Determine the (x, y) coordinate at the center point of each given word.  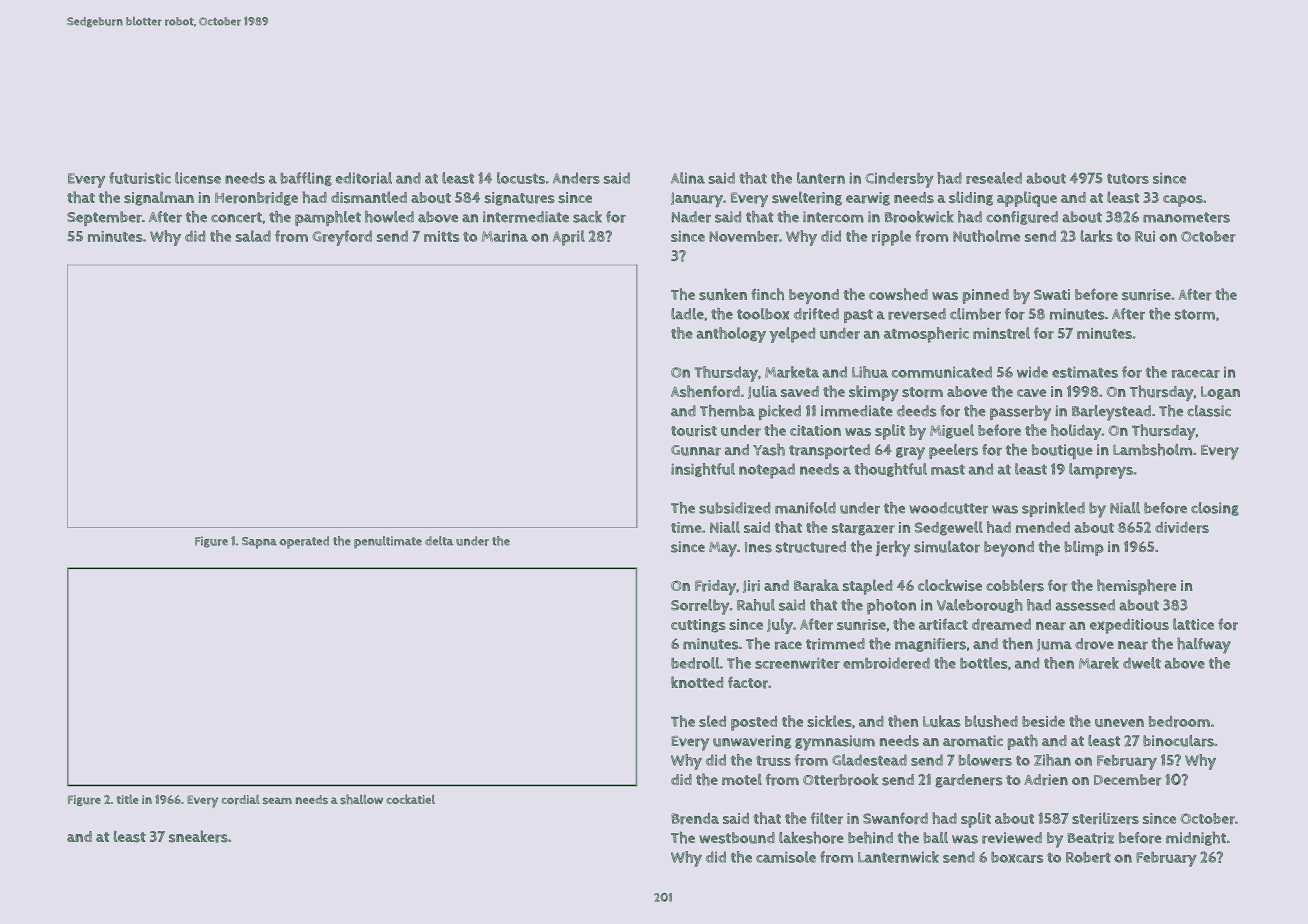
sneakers (198, 836)
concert (236, 217)
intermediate (526, 217)
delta (439, 541)
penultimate (388, 542)
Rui (1145, 236)
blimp (1084, 548)
